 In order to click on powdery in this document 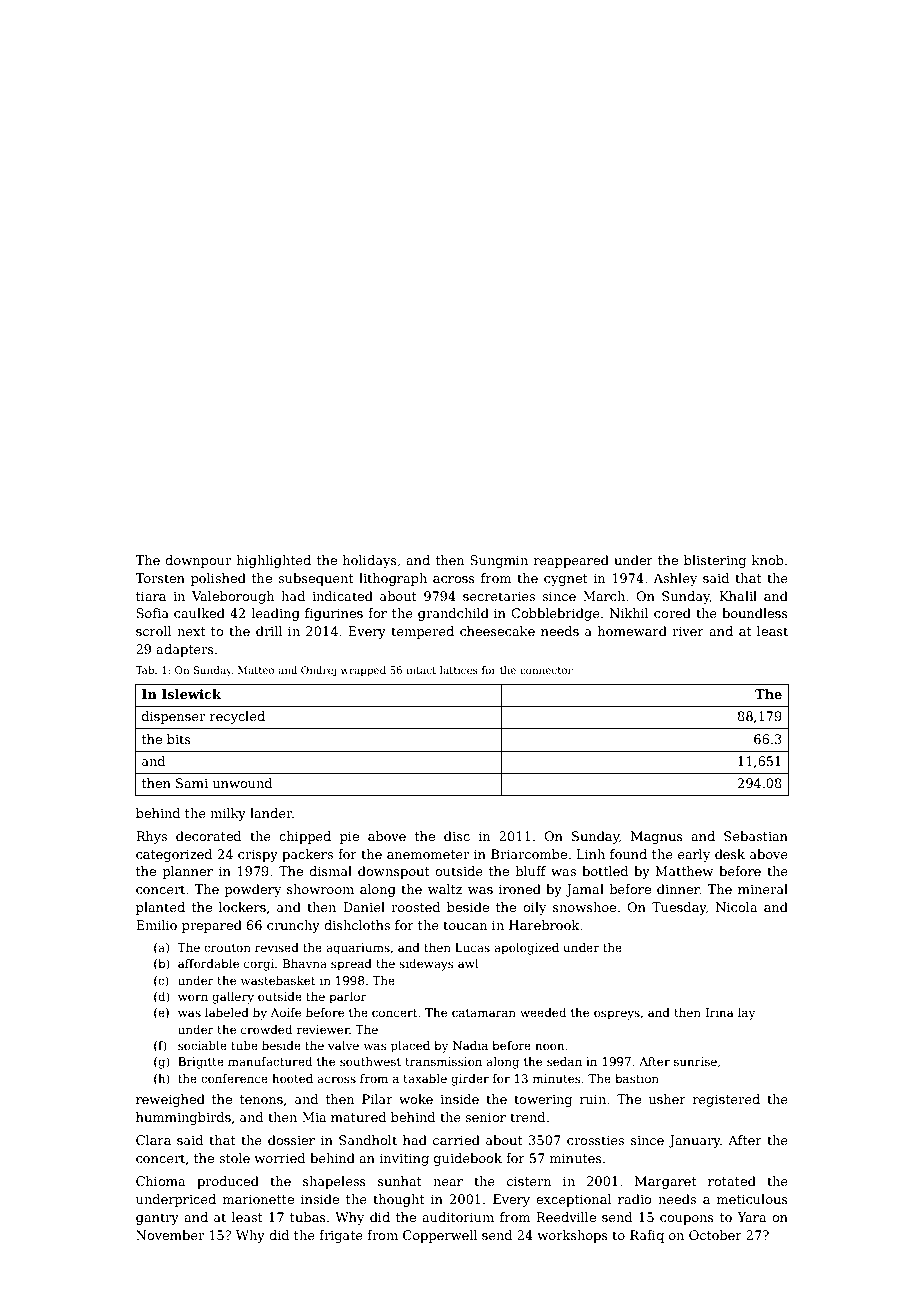, I will do `click(253, 890)`.
